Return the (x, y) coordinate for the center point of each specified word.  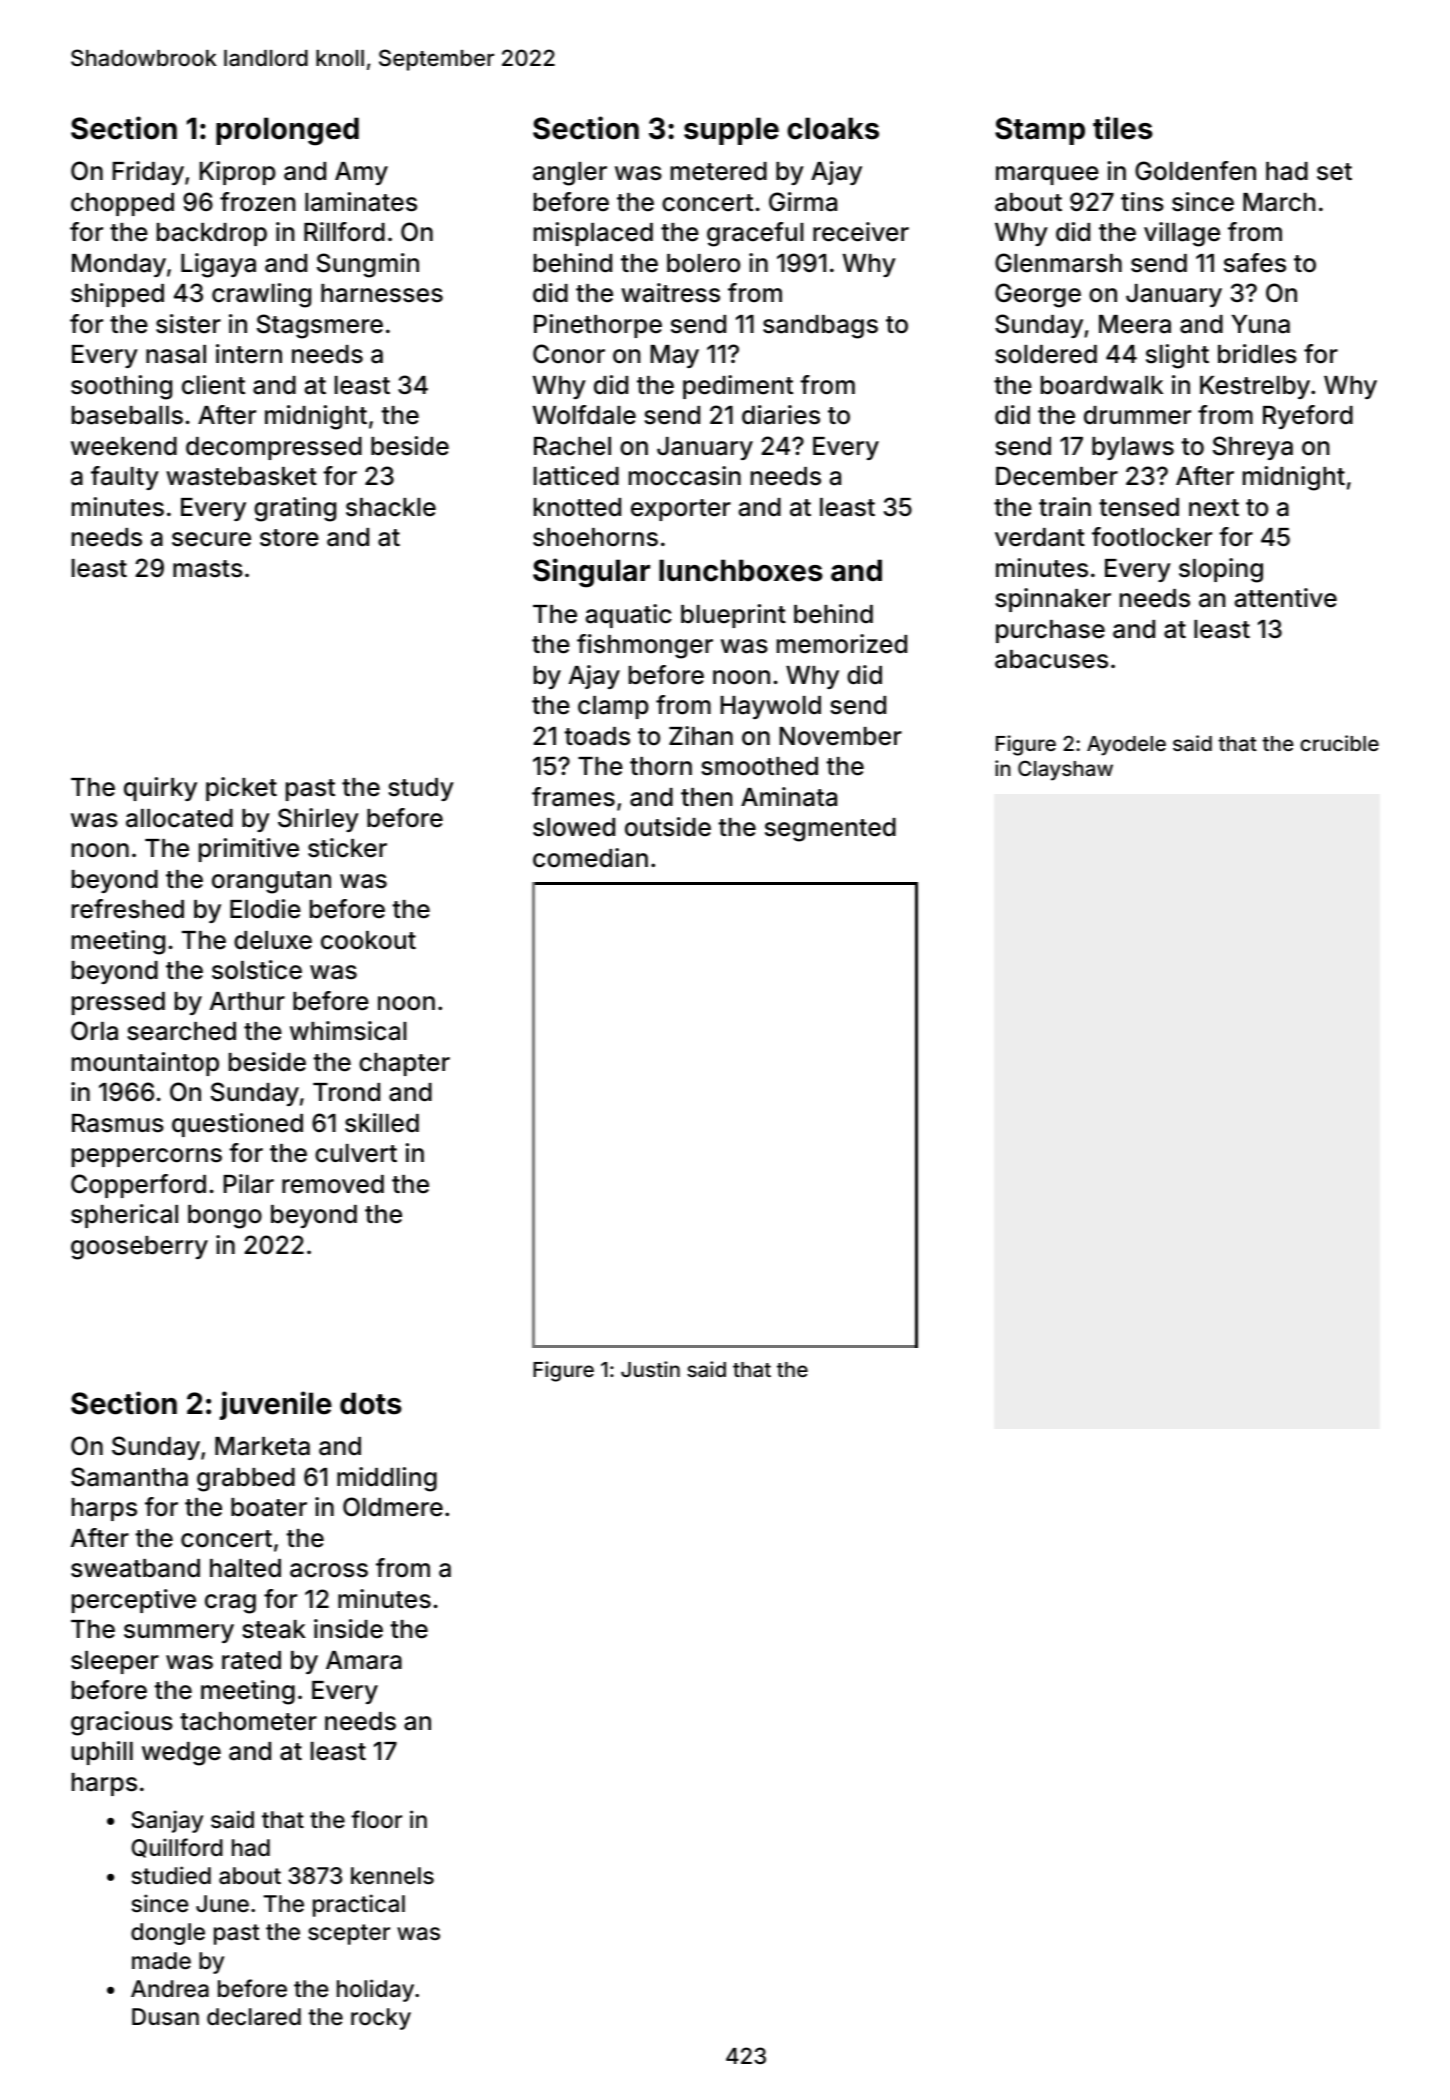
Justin (650, 1369)
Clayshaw (1065, 770)
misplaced (593, 234)
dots (371, 1403)
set (1334, 172)
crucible (1339, 743)
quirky (160, 789)
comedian (590, 858)
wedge (181, 1754)
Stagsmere (320, 326)
